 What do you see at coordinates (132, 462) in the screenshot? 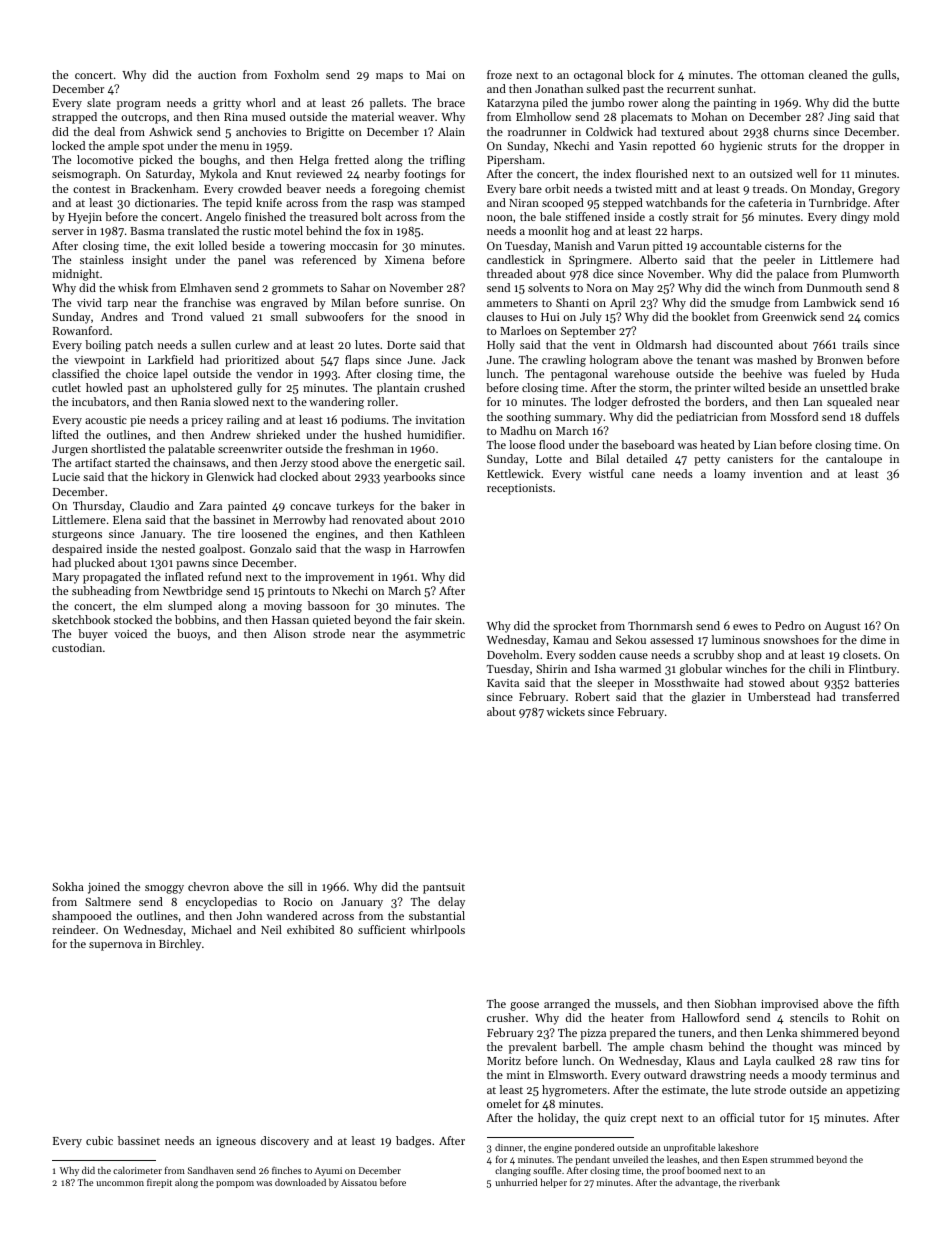
I see `started` at bounding box center [132, 462].
